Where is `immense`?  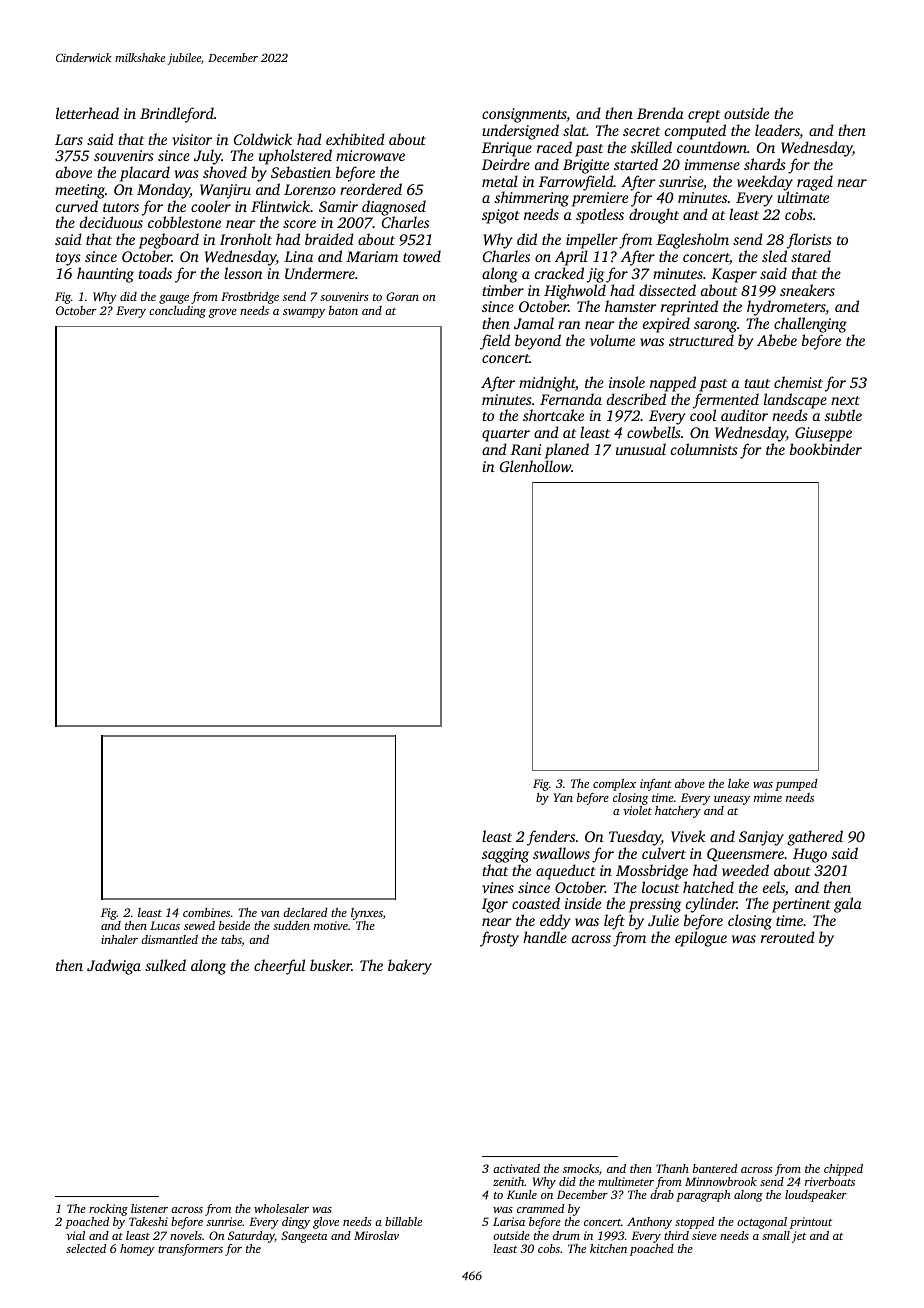
immense is located at coordinates (712, 164).
